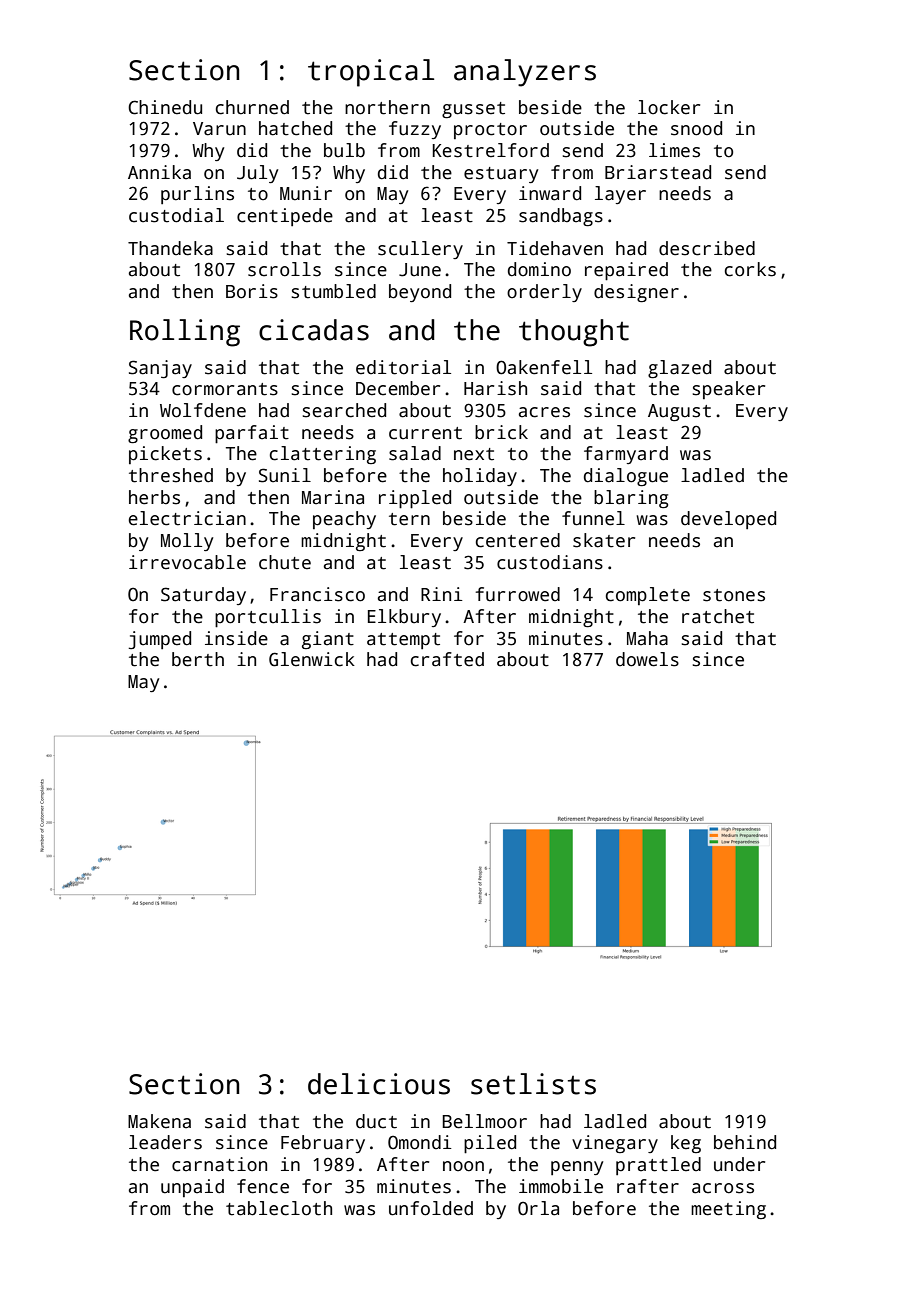 The height and width of the document is (1314, 924). What do you see at coordinates (379, 1084) in the document?
I see `delicious` at bounding box center [379, 1084].
